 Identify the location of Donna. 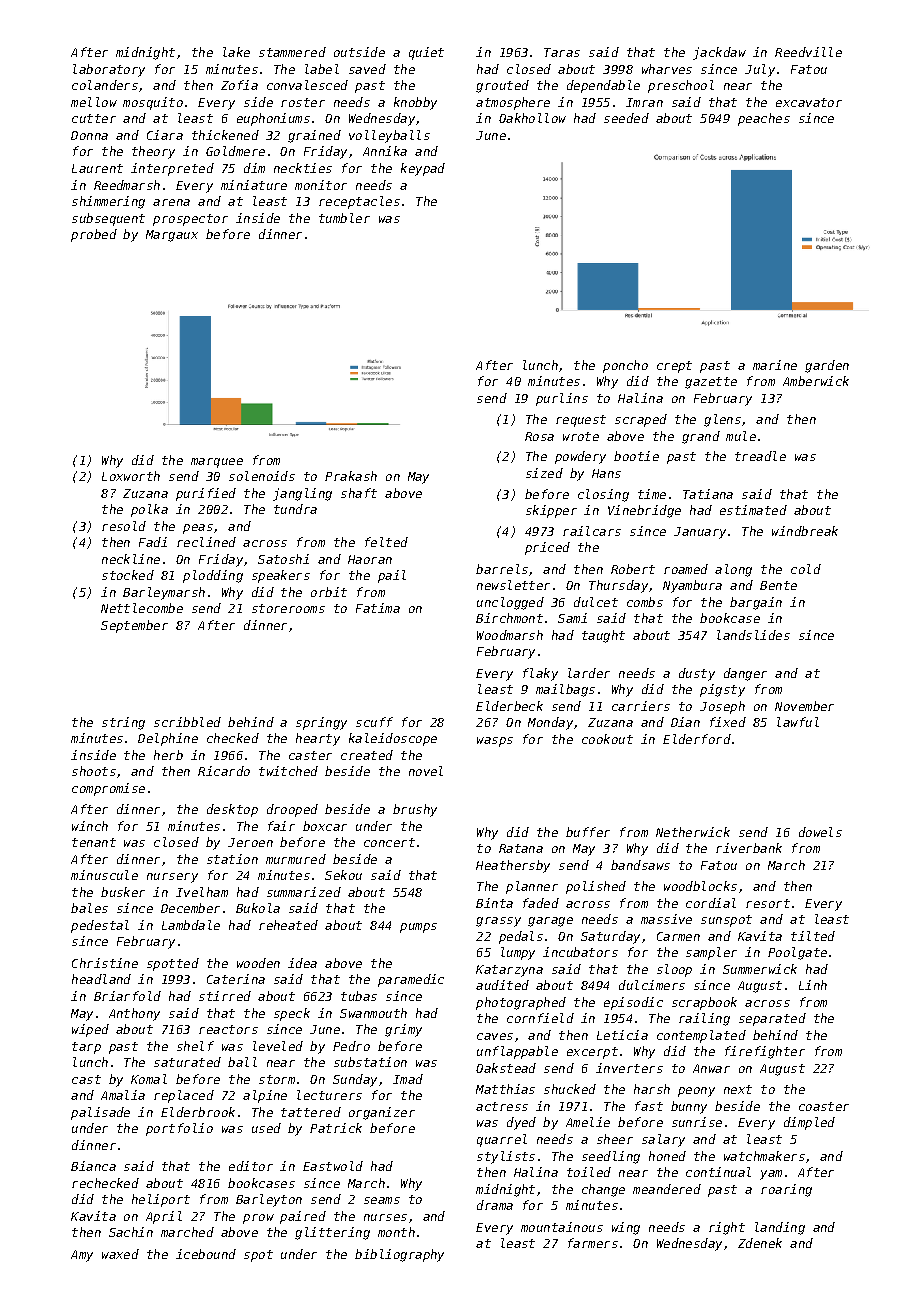
(89, 135).
